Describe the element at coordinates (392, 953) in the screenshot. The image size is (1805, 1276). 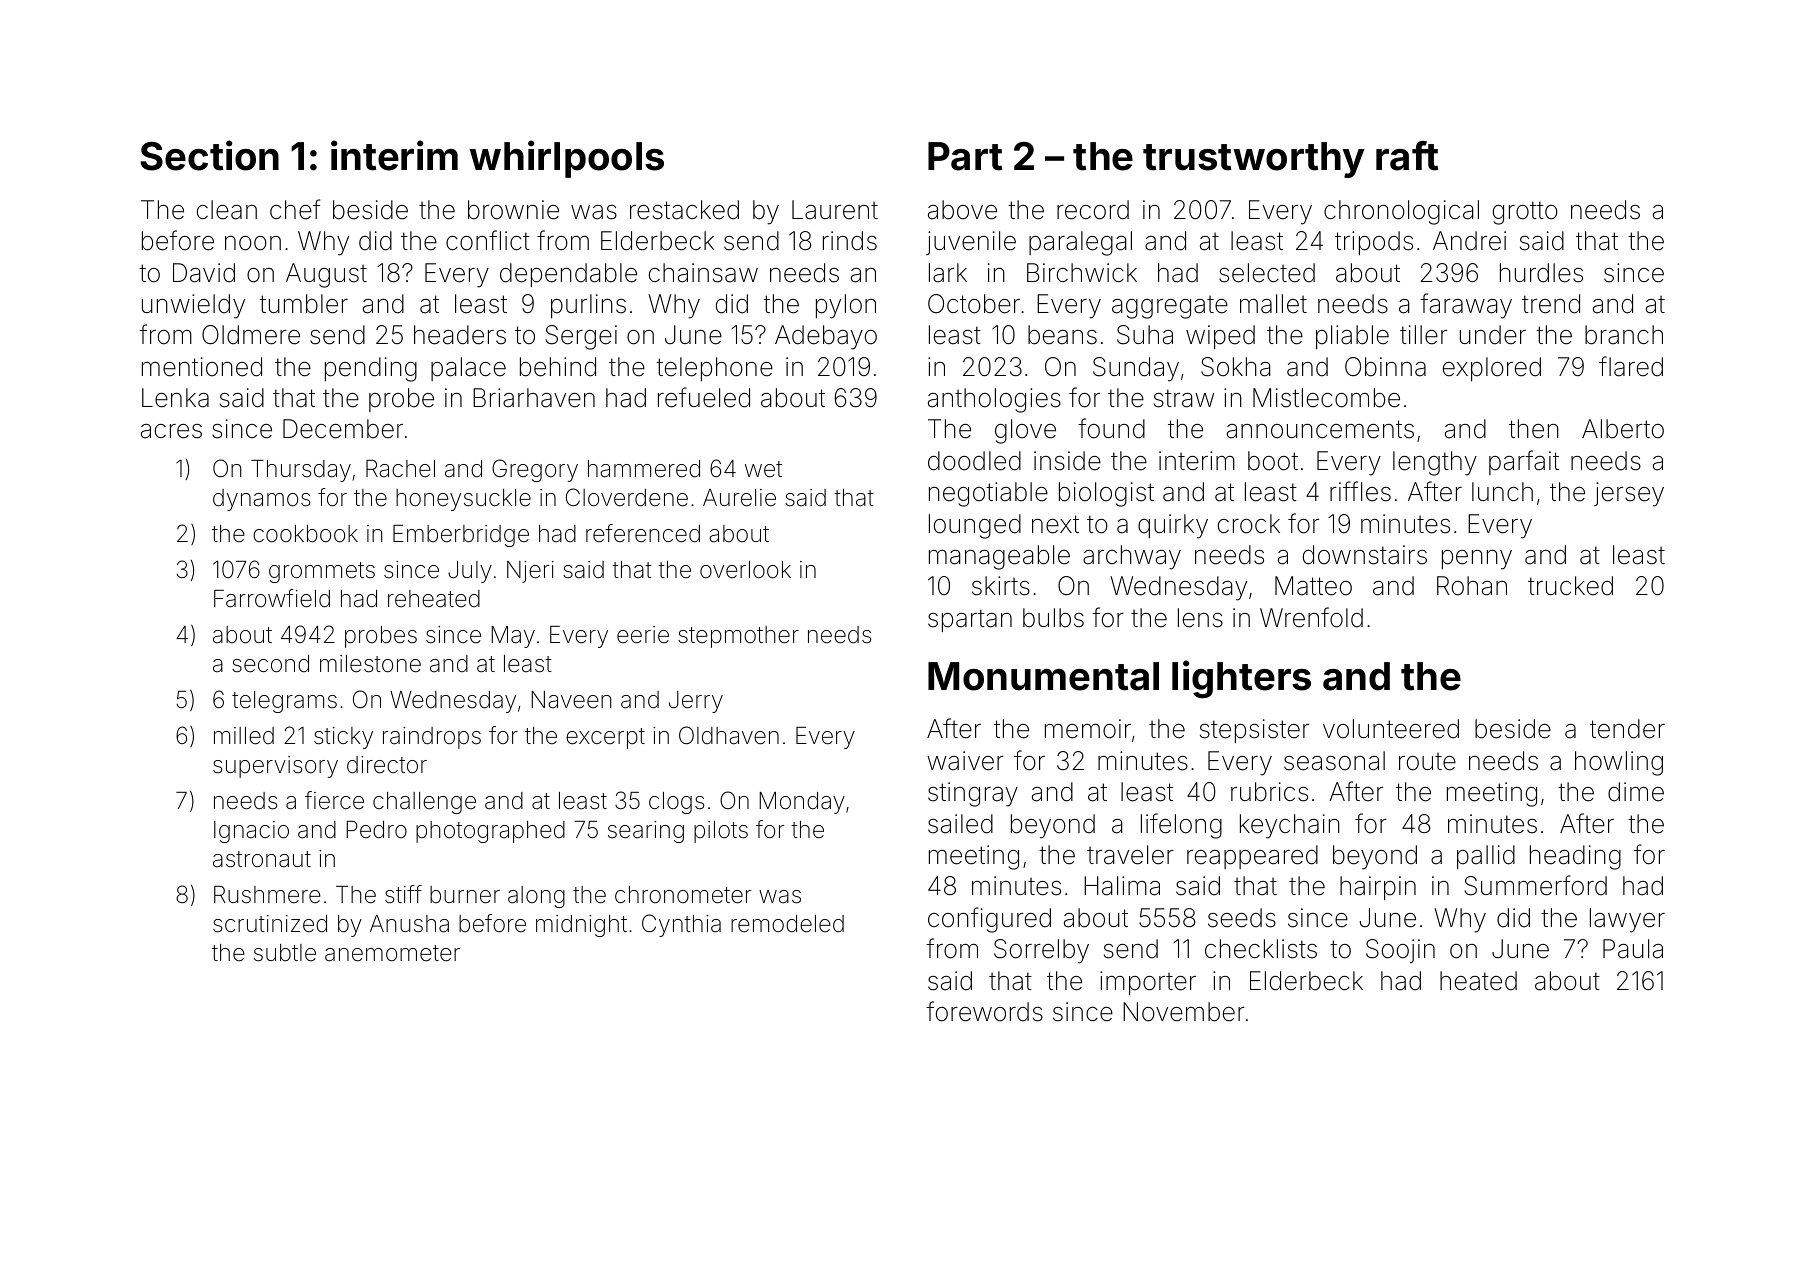
I see `anemometer` at that location.
